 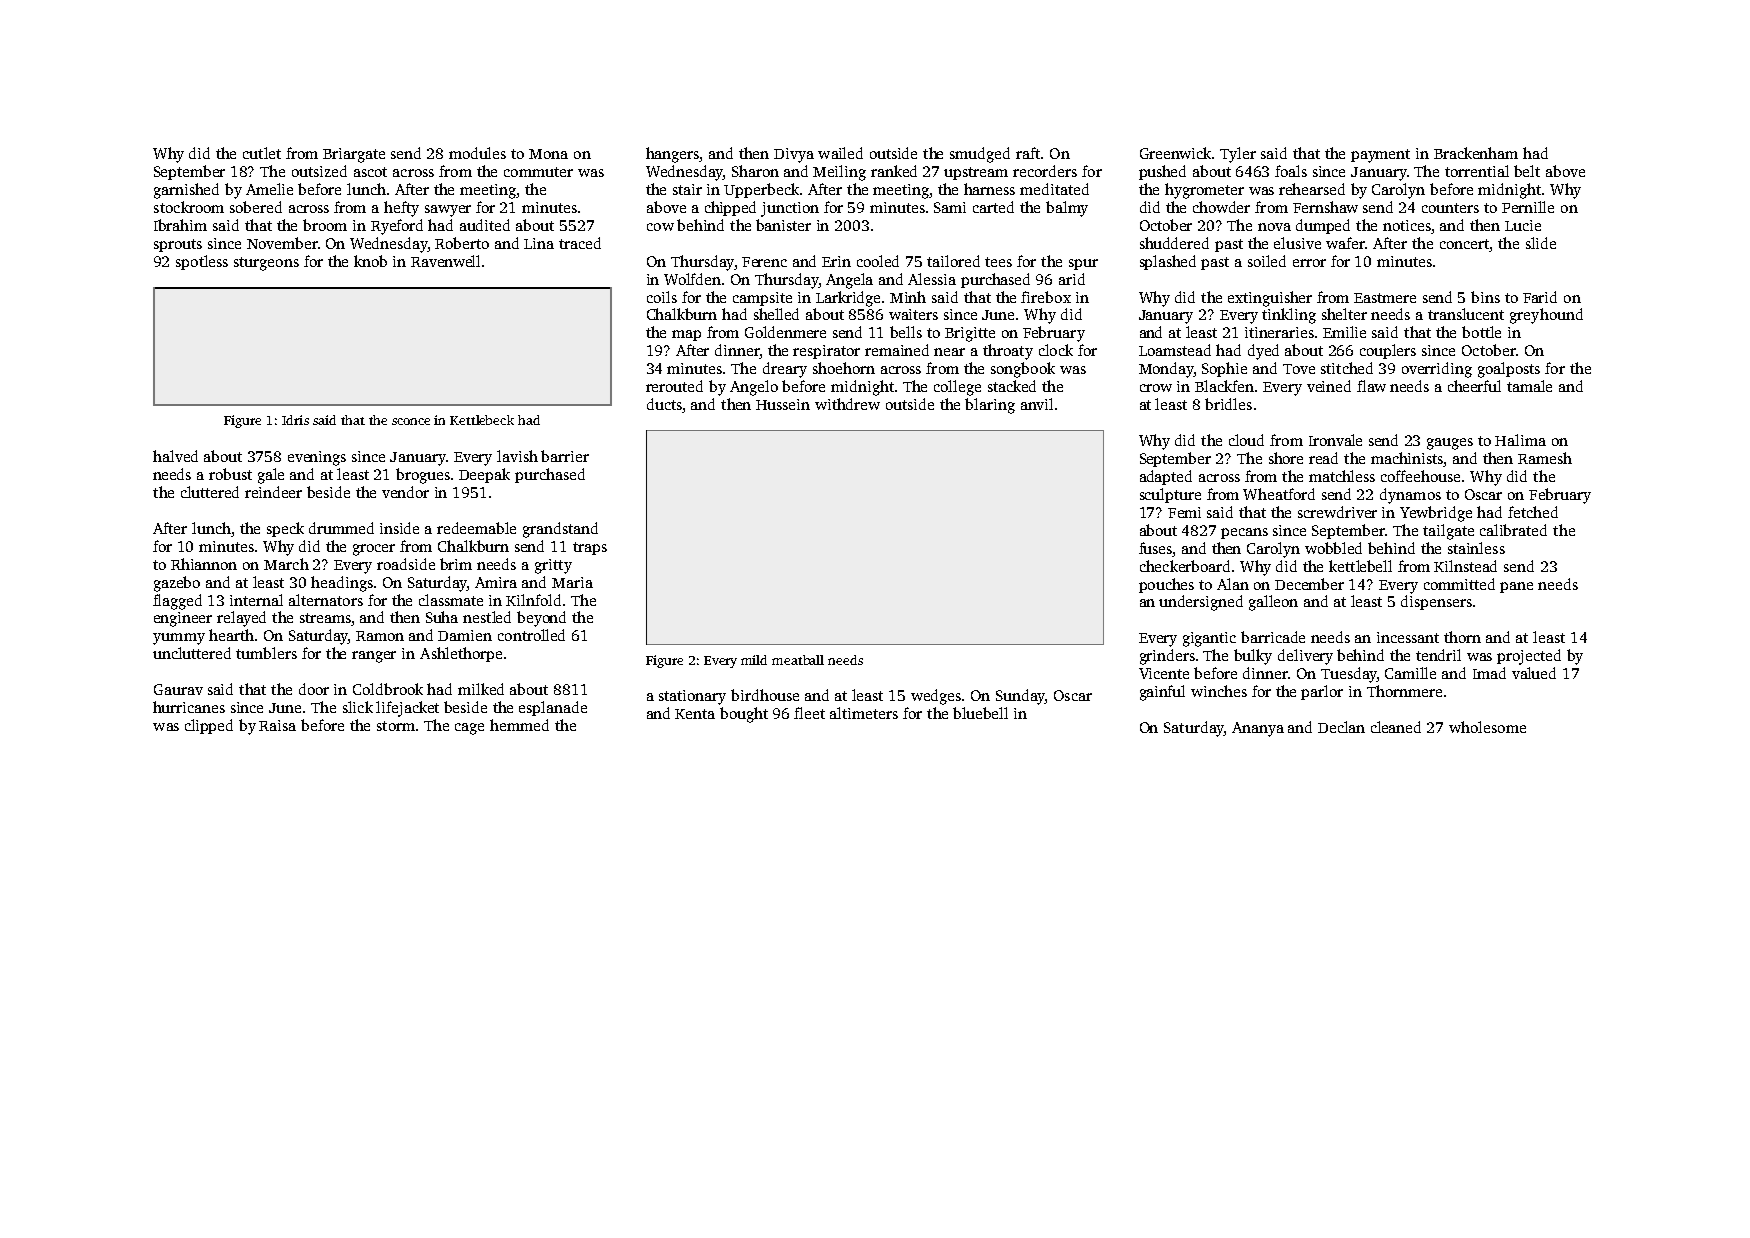 I want to click on reindeer, so click(x=273, y=492).
